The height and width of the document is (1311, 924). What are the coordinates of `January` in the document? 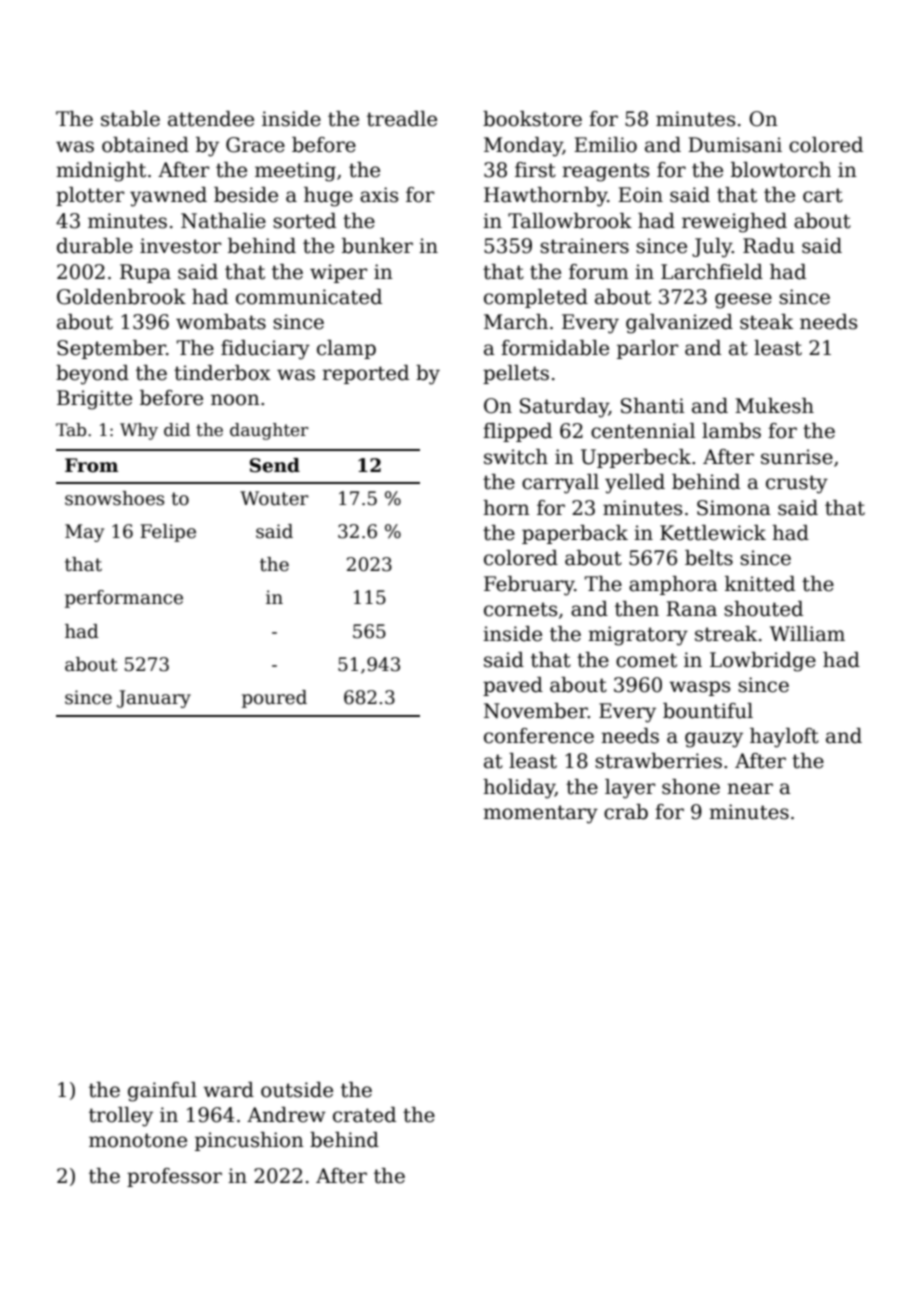 It's located at (154, 699).
